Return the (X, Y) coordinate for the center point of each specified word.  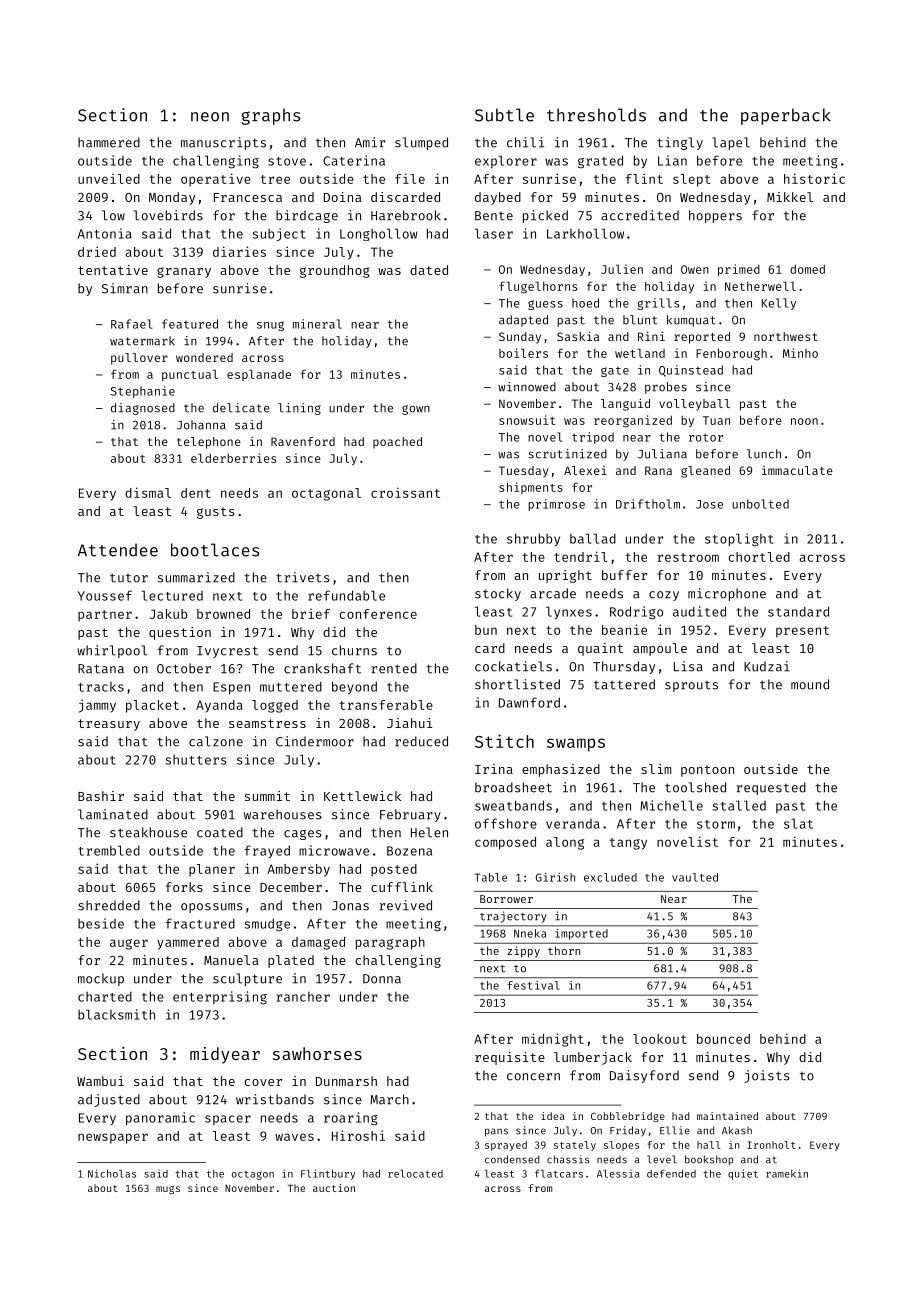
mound (810, 684)
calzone (216, 741)
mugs (168, 1190)
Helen (429, 832)
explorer (506, 161)
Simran (125, 288)
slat (798, 823)
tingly (680, 143)
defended (671, 1173)
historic (814, 178)
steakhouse (148, 832)
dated (429, 270)
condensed (512, 1159)
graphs (270, 116)
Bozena (409, 851)
